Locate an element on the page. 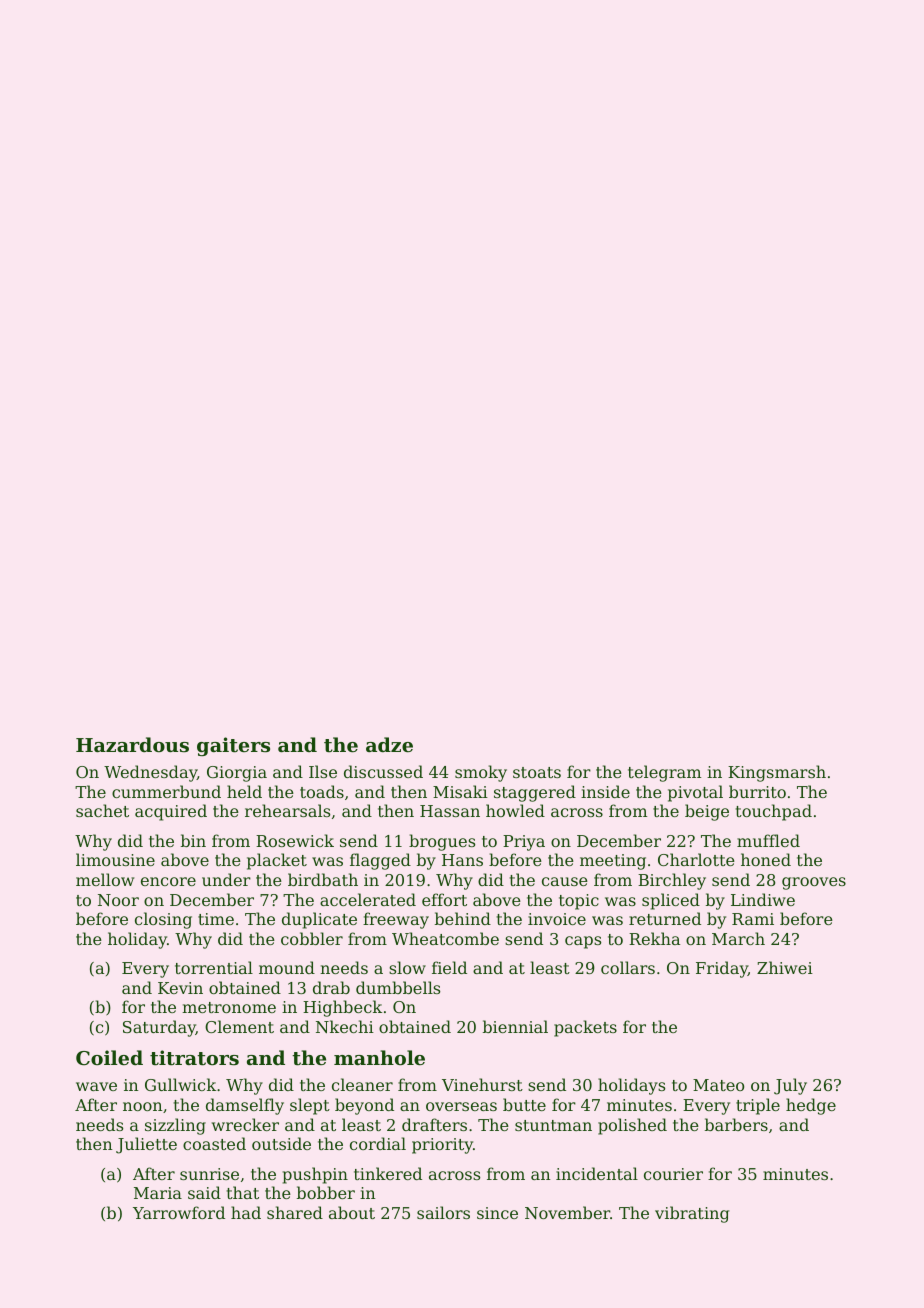 This document has width=924, height=1308. cause is located at coordinates (565, 881).
